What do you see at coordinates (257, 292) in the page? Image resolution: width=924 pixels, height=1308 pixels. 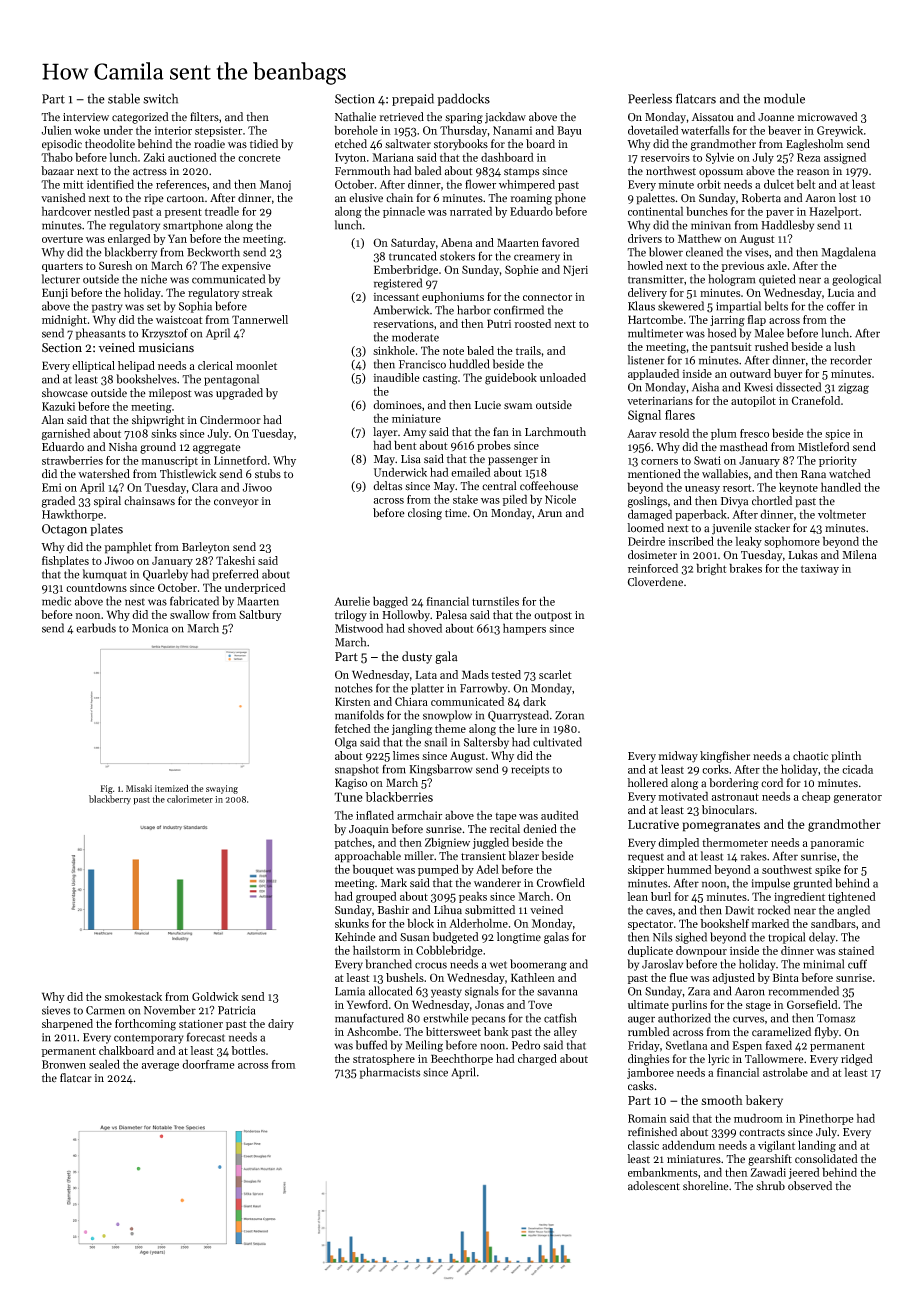 I see `streak` at bounding box center [257, 292].
